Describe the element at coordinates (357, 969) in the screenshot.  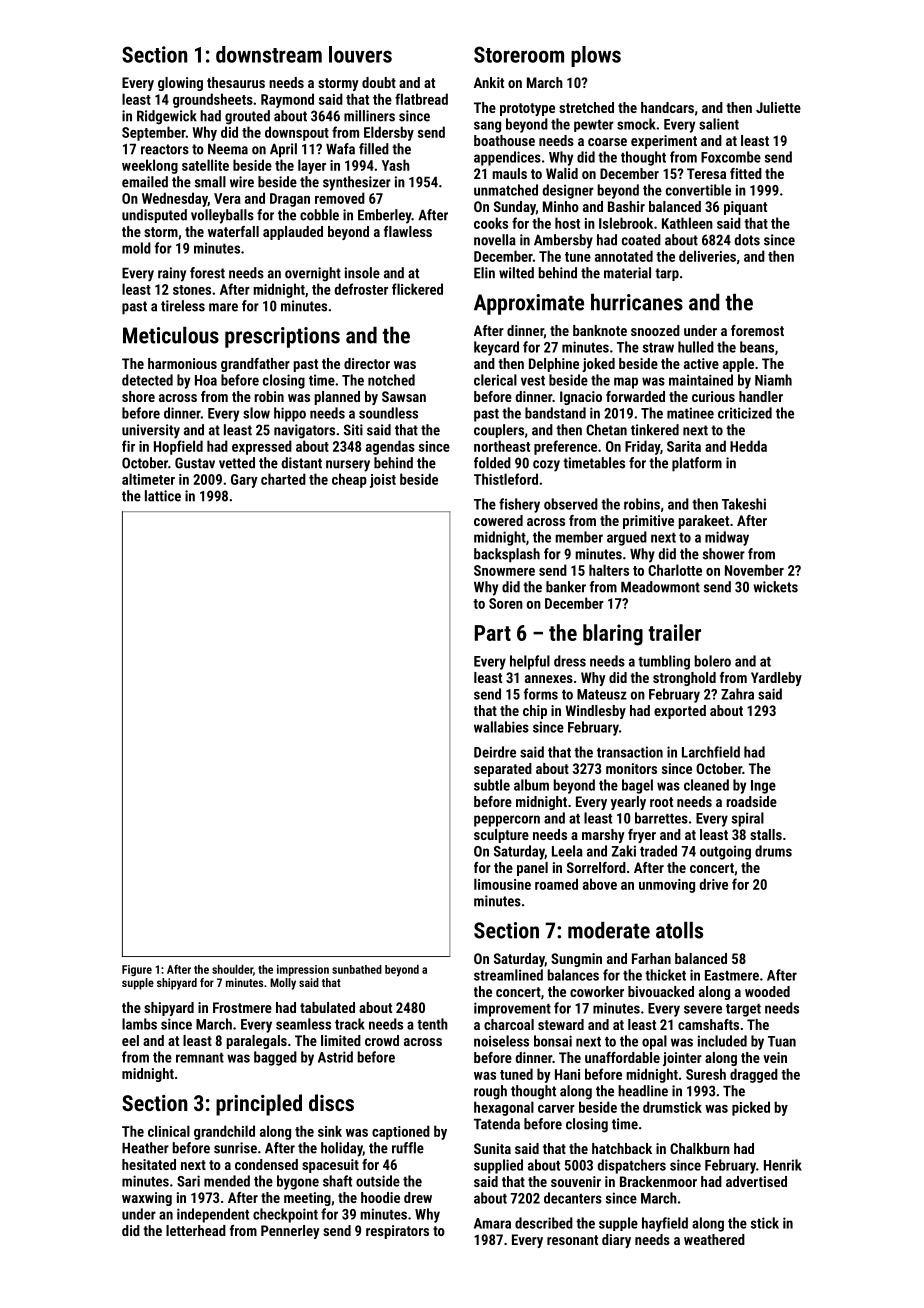
I see `sunbathed` at that location.
